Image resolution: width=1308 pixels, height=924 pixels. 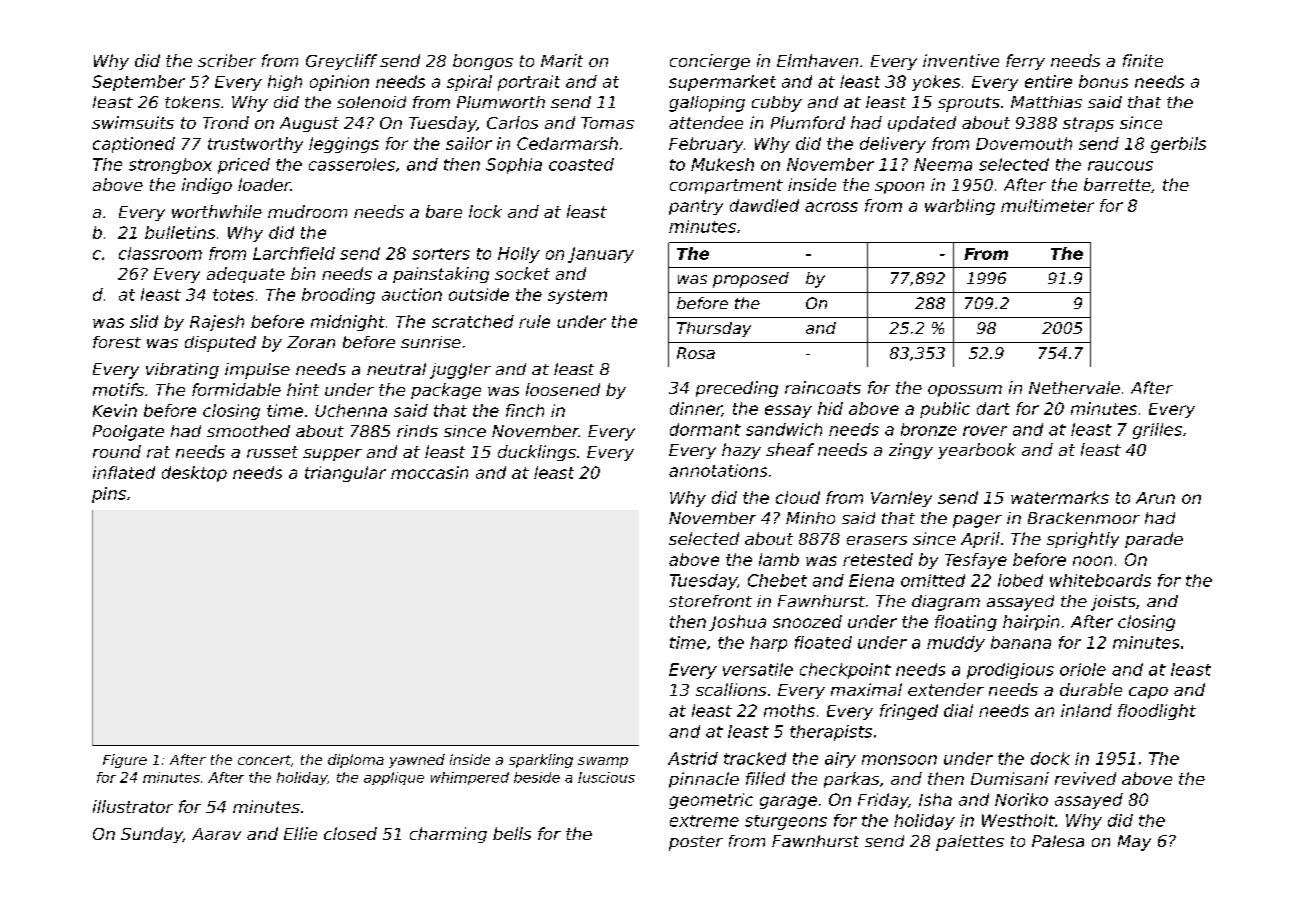 I want to click on gerbils, so click(x=1178, y=145).
